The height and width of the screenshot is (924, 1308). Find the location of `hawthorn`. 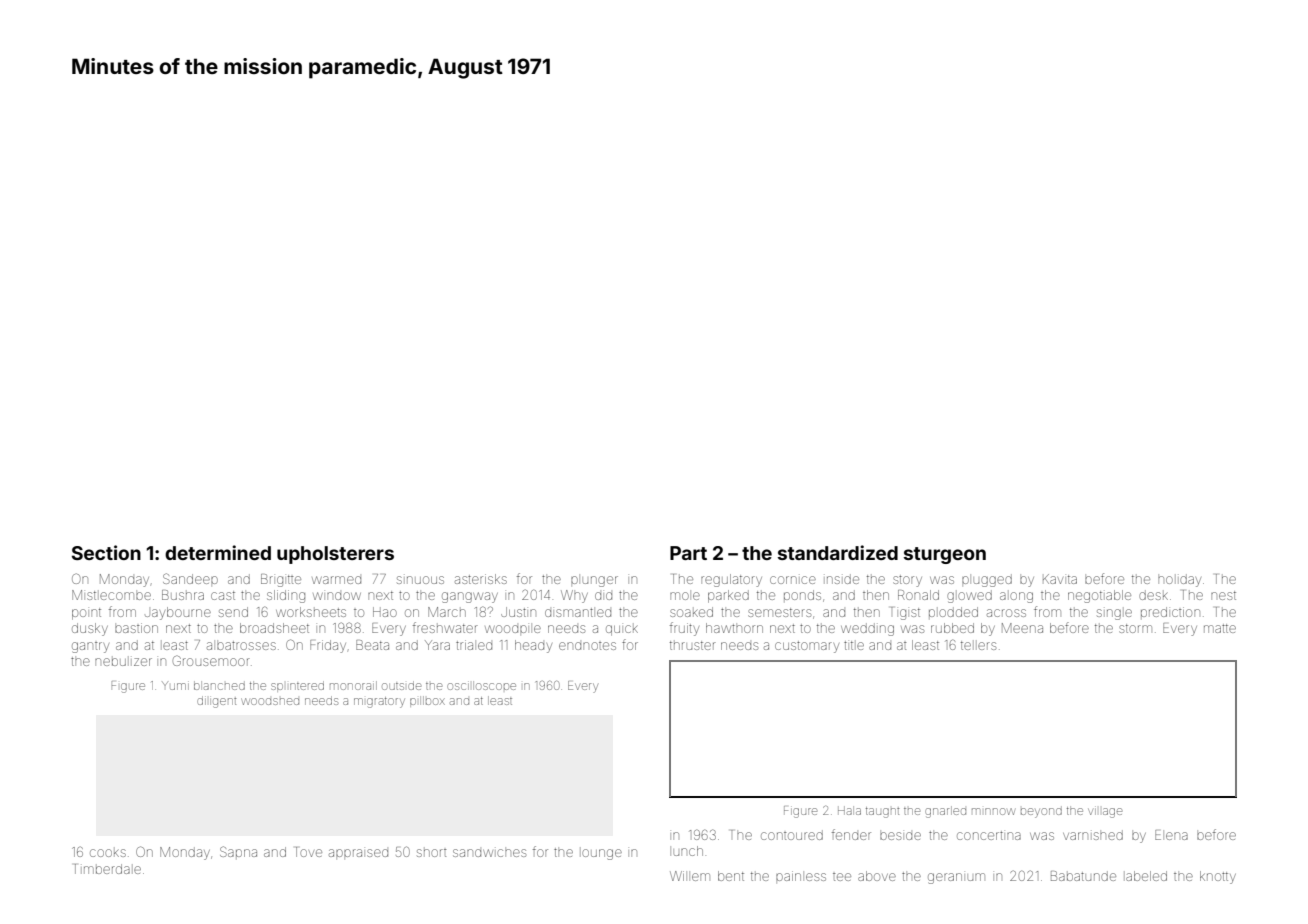

hawthorn is located at coordinates (734, 628).
